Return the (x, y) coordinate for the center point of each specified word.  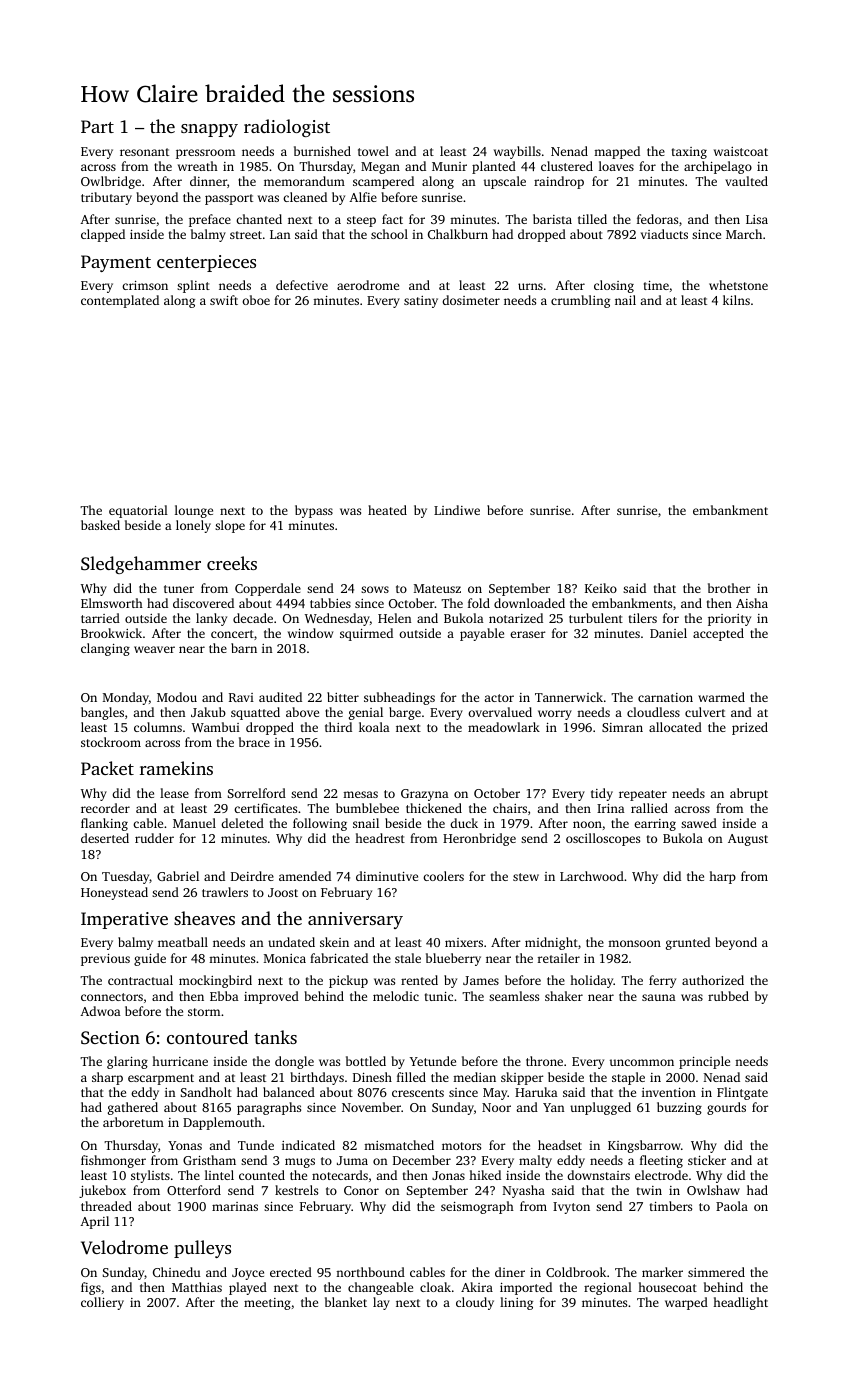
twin (649, 1190)
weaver (154, 649)
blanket (346, 1302)
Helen (394, 618)
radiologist (287, 128)
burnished (322, 151)
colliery (102, 1303)
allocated (675, 727)
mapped (617, 152)
